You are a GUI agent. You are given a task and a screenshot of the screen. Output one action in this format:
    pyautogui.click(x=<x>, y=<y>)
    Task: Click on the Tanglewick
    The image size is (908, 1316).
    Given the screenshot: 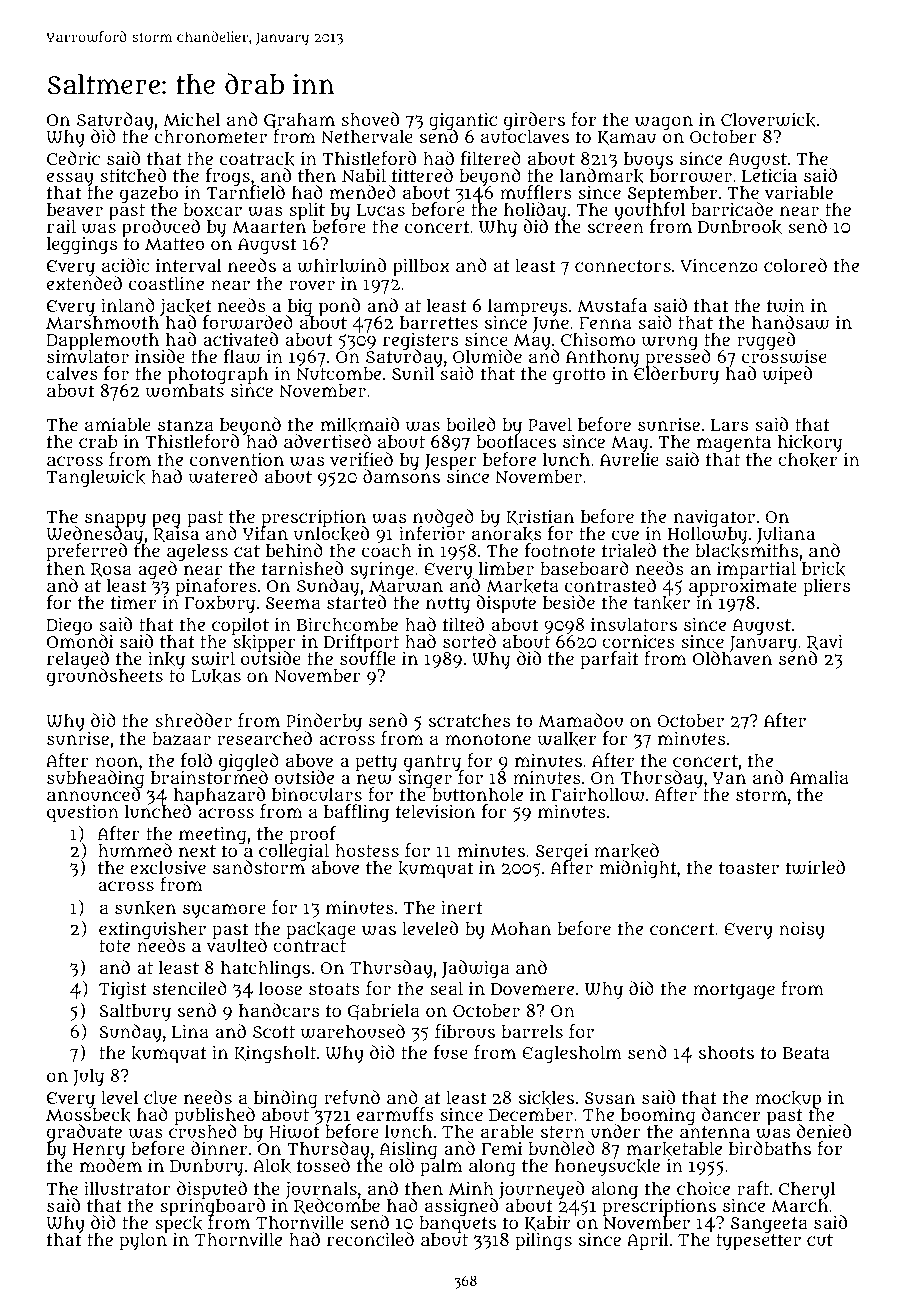 What is the action you would take?
    pyautogui.click(x=95, y=478)
